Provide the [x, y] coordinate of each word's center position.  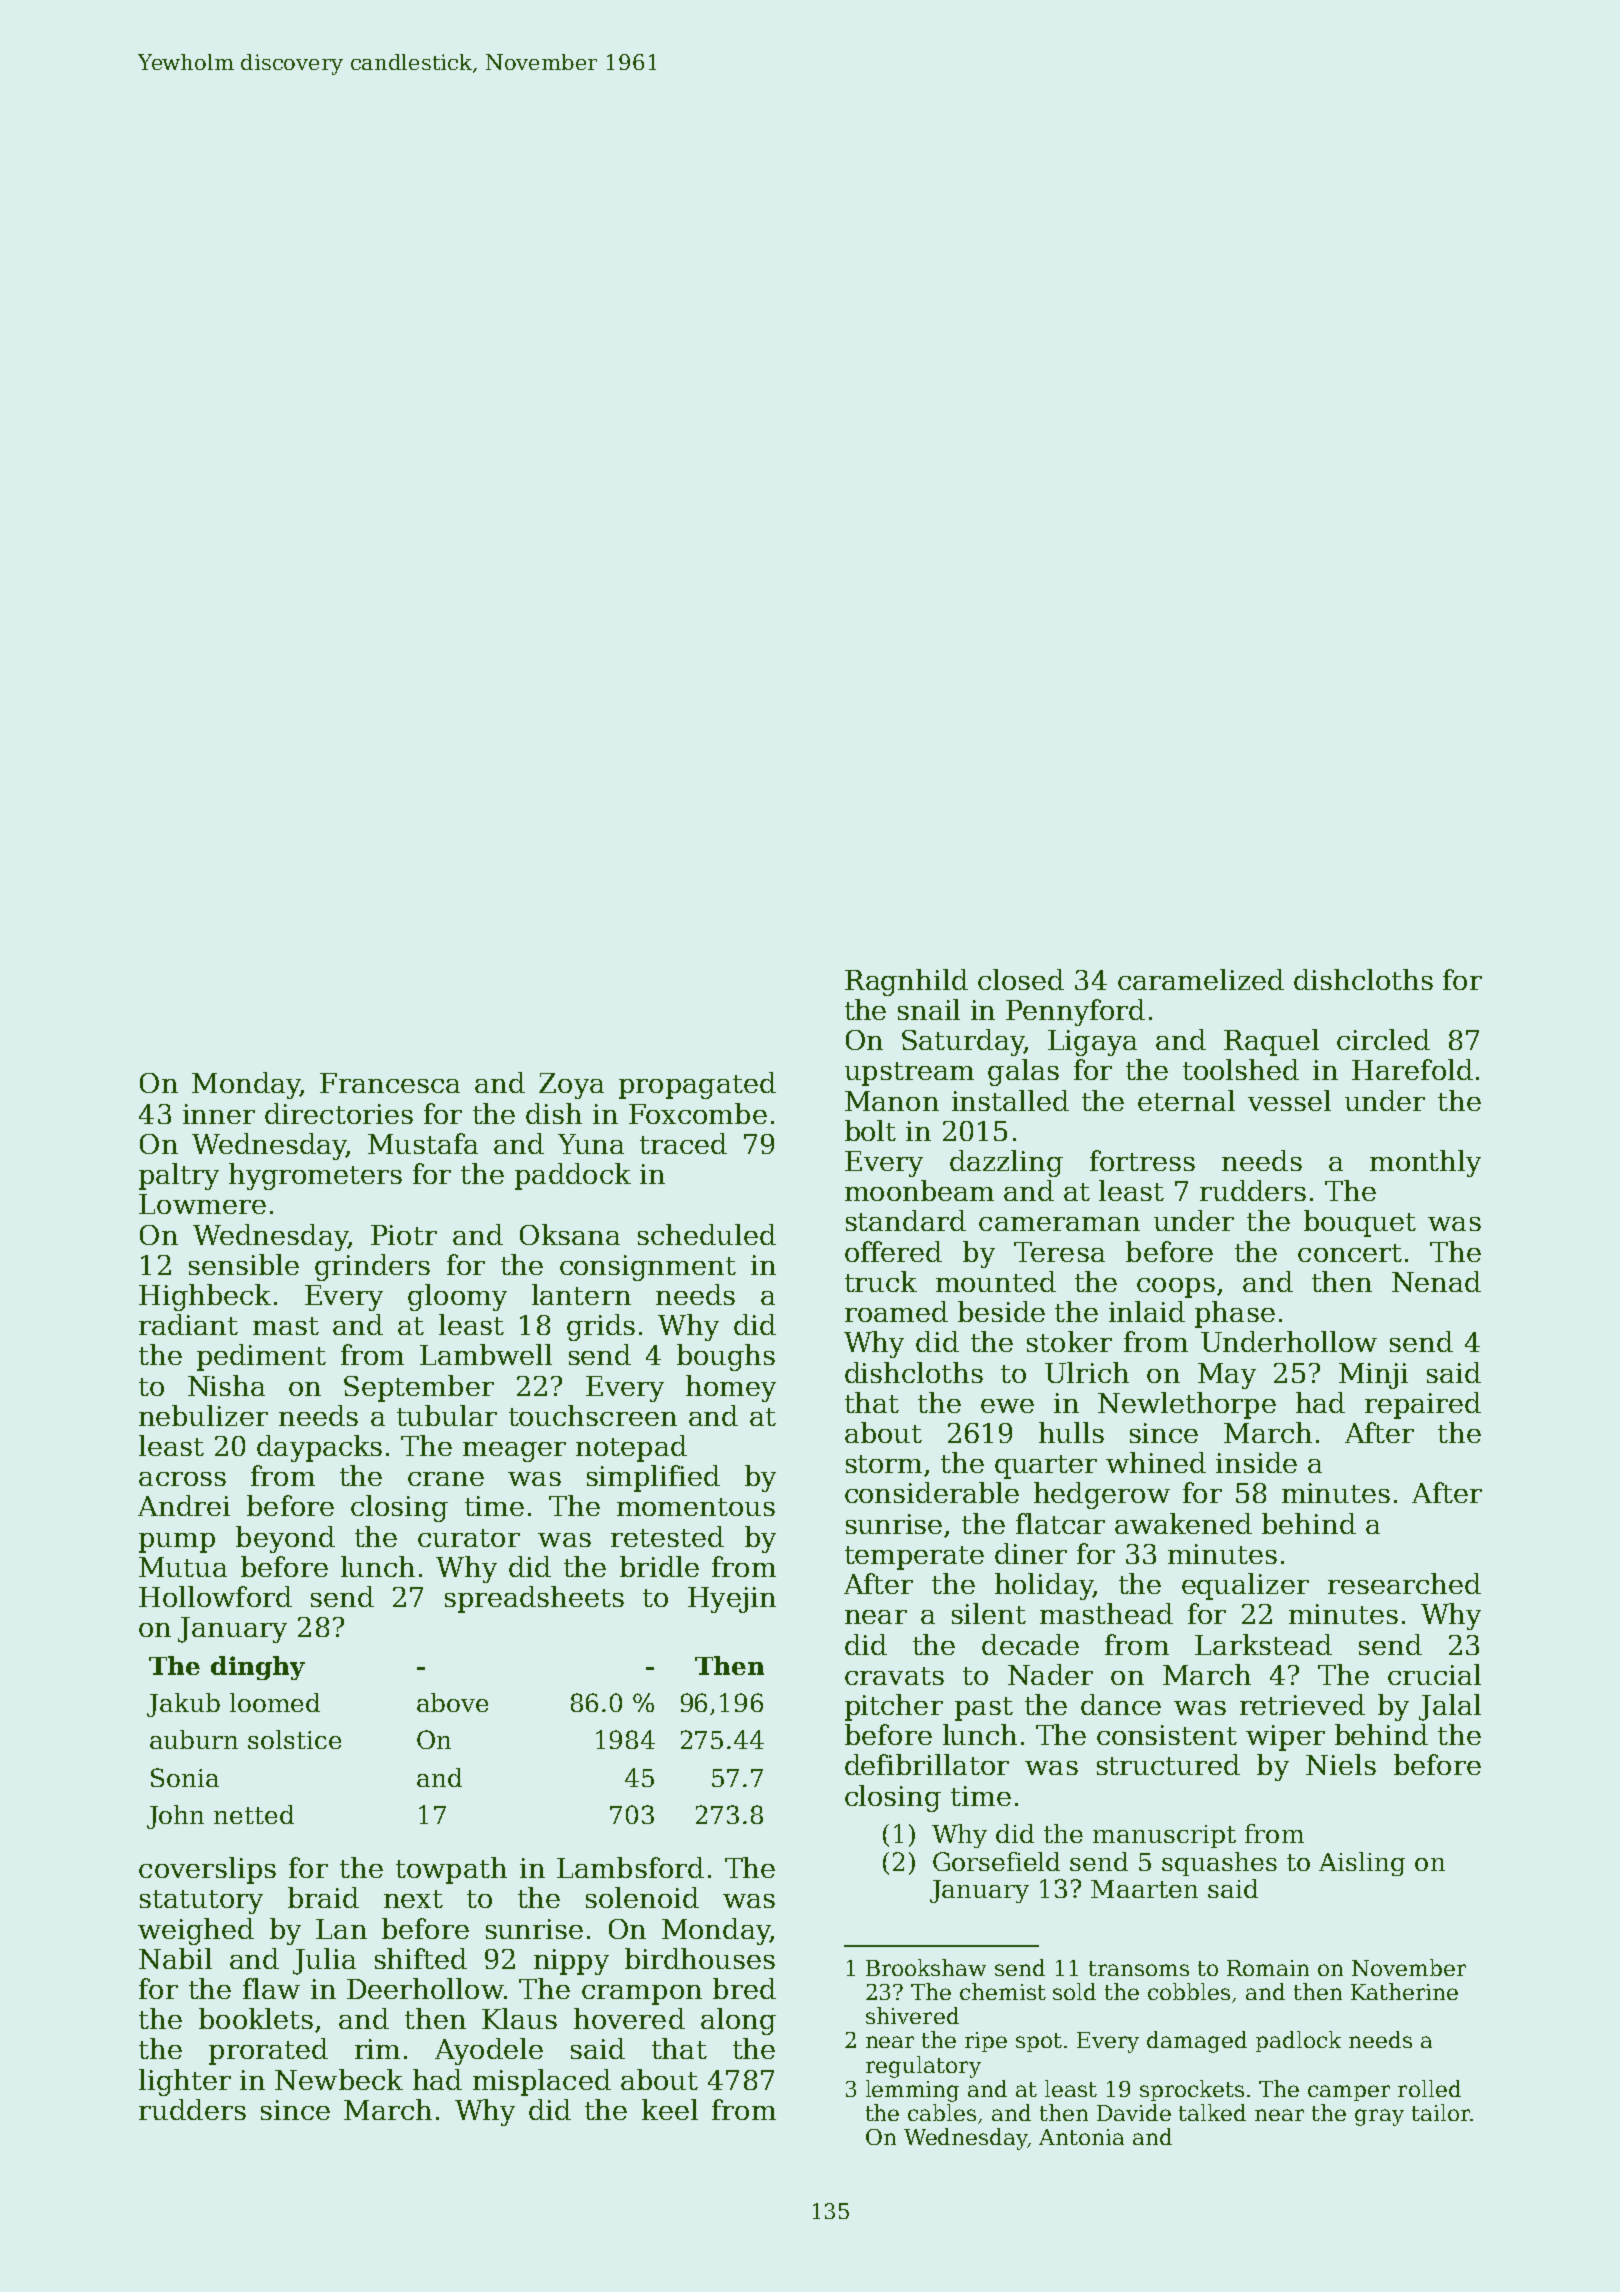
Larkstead [1263, 1644]
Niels [1341, 1764]
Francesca [390, 1083]
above [452, 1702]
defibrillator [927, 1764]
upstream [909, 1074]
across [182, 1479]
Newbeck [339, 2079]
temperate [914, 1558]
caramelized [1201, 979]
